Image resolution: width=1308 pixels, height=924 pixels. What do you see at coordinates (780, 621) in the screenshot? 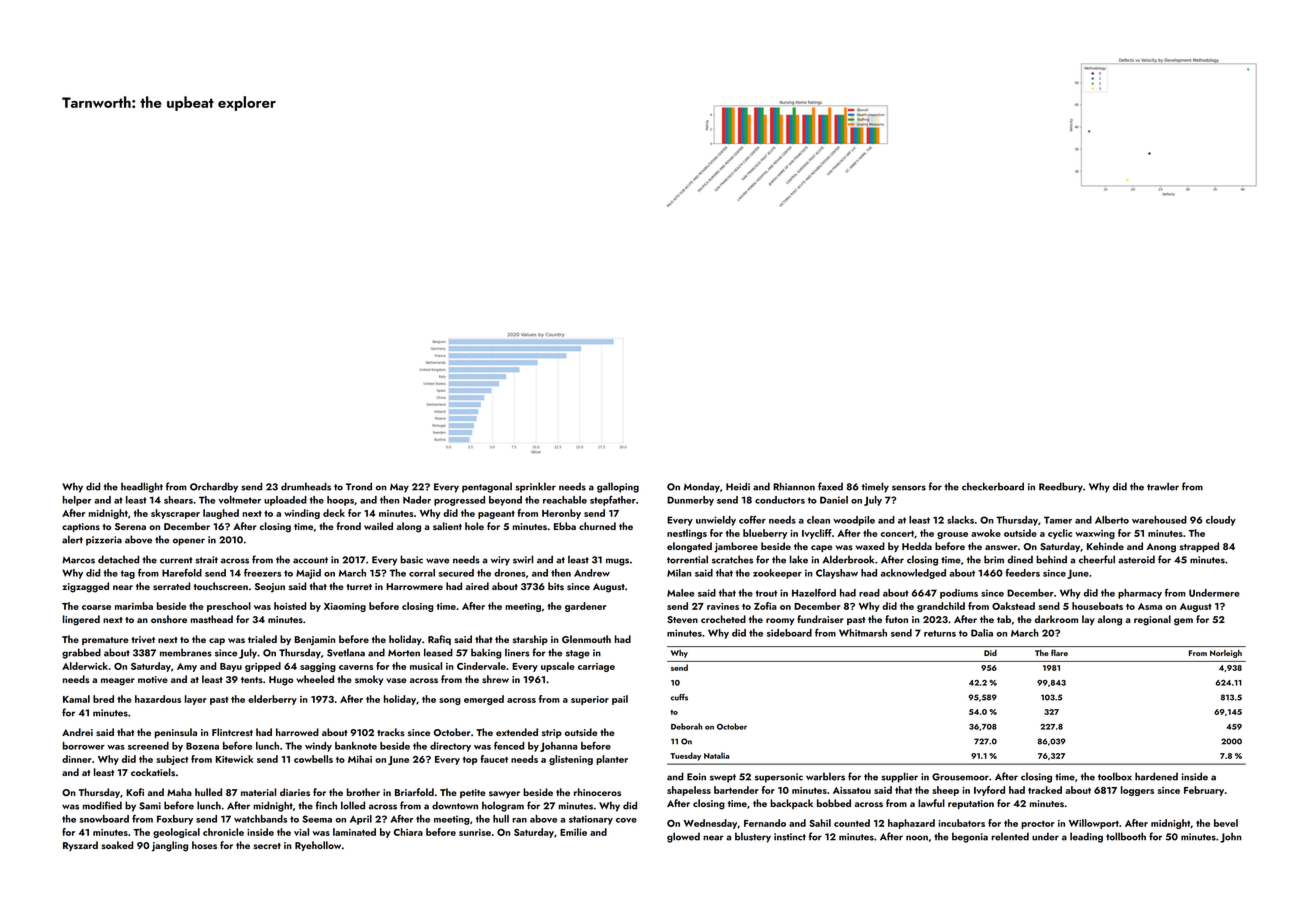
I see `roomy` at bounding box center [780, 621].
